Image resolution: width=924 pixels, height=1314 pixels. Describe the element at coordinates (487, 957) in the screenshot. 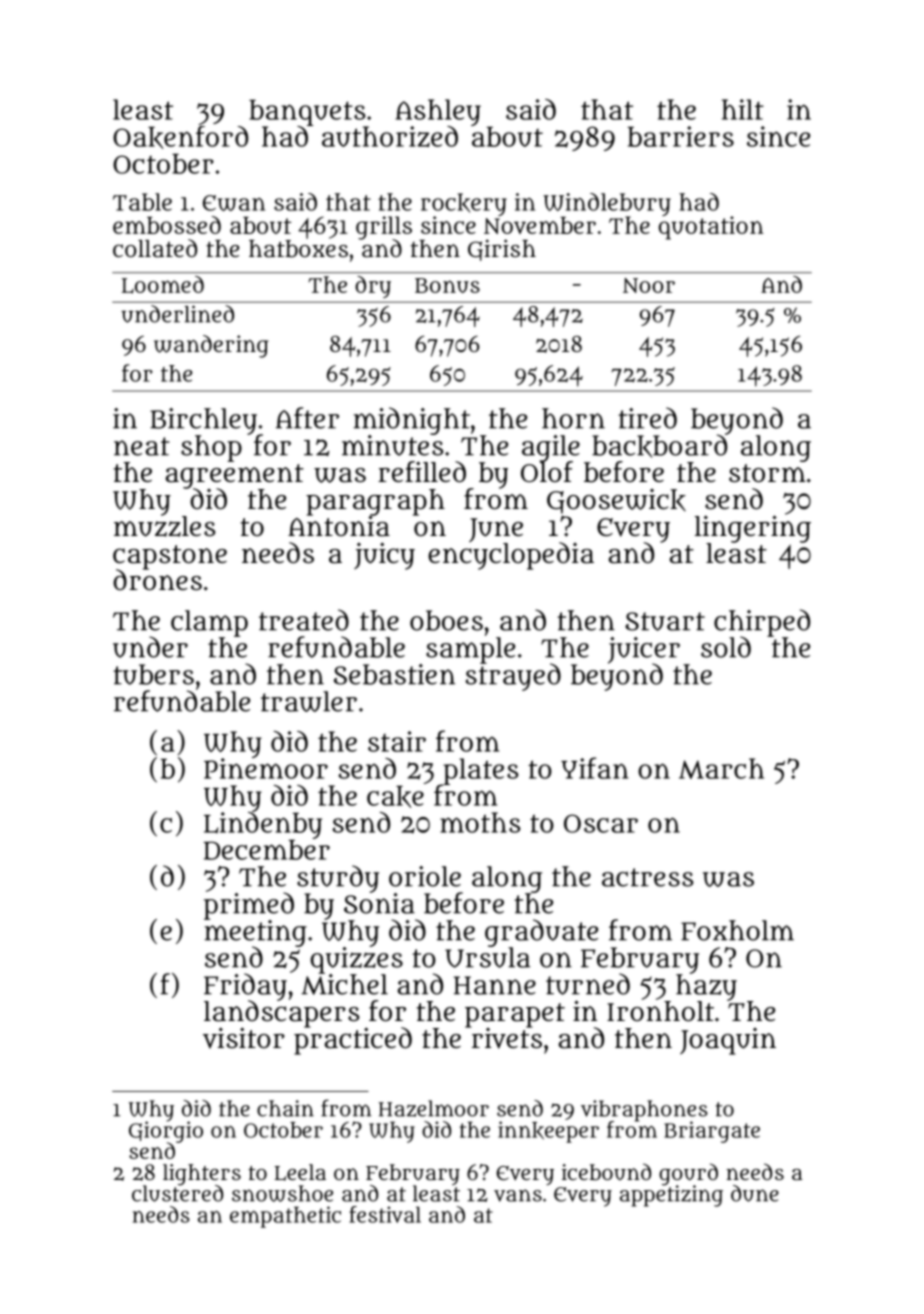

I see `Ursula` at that location.
